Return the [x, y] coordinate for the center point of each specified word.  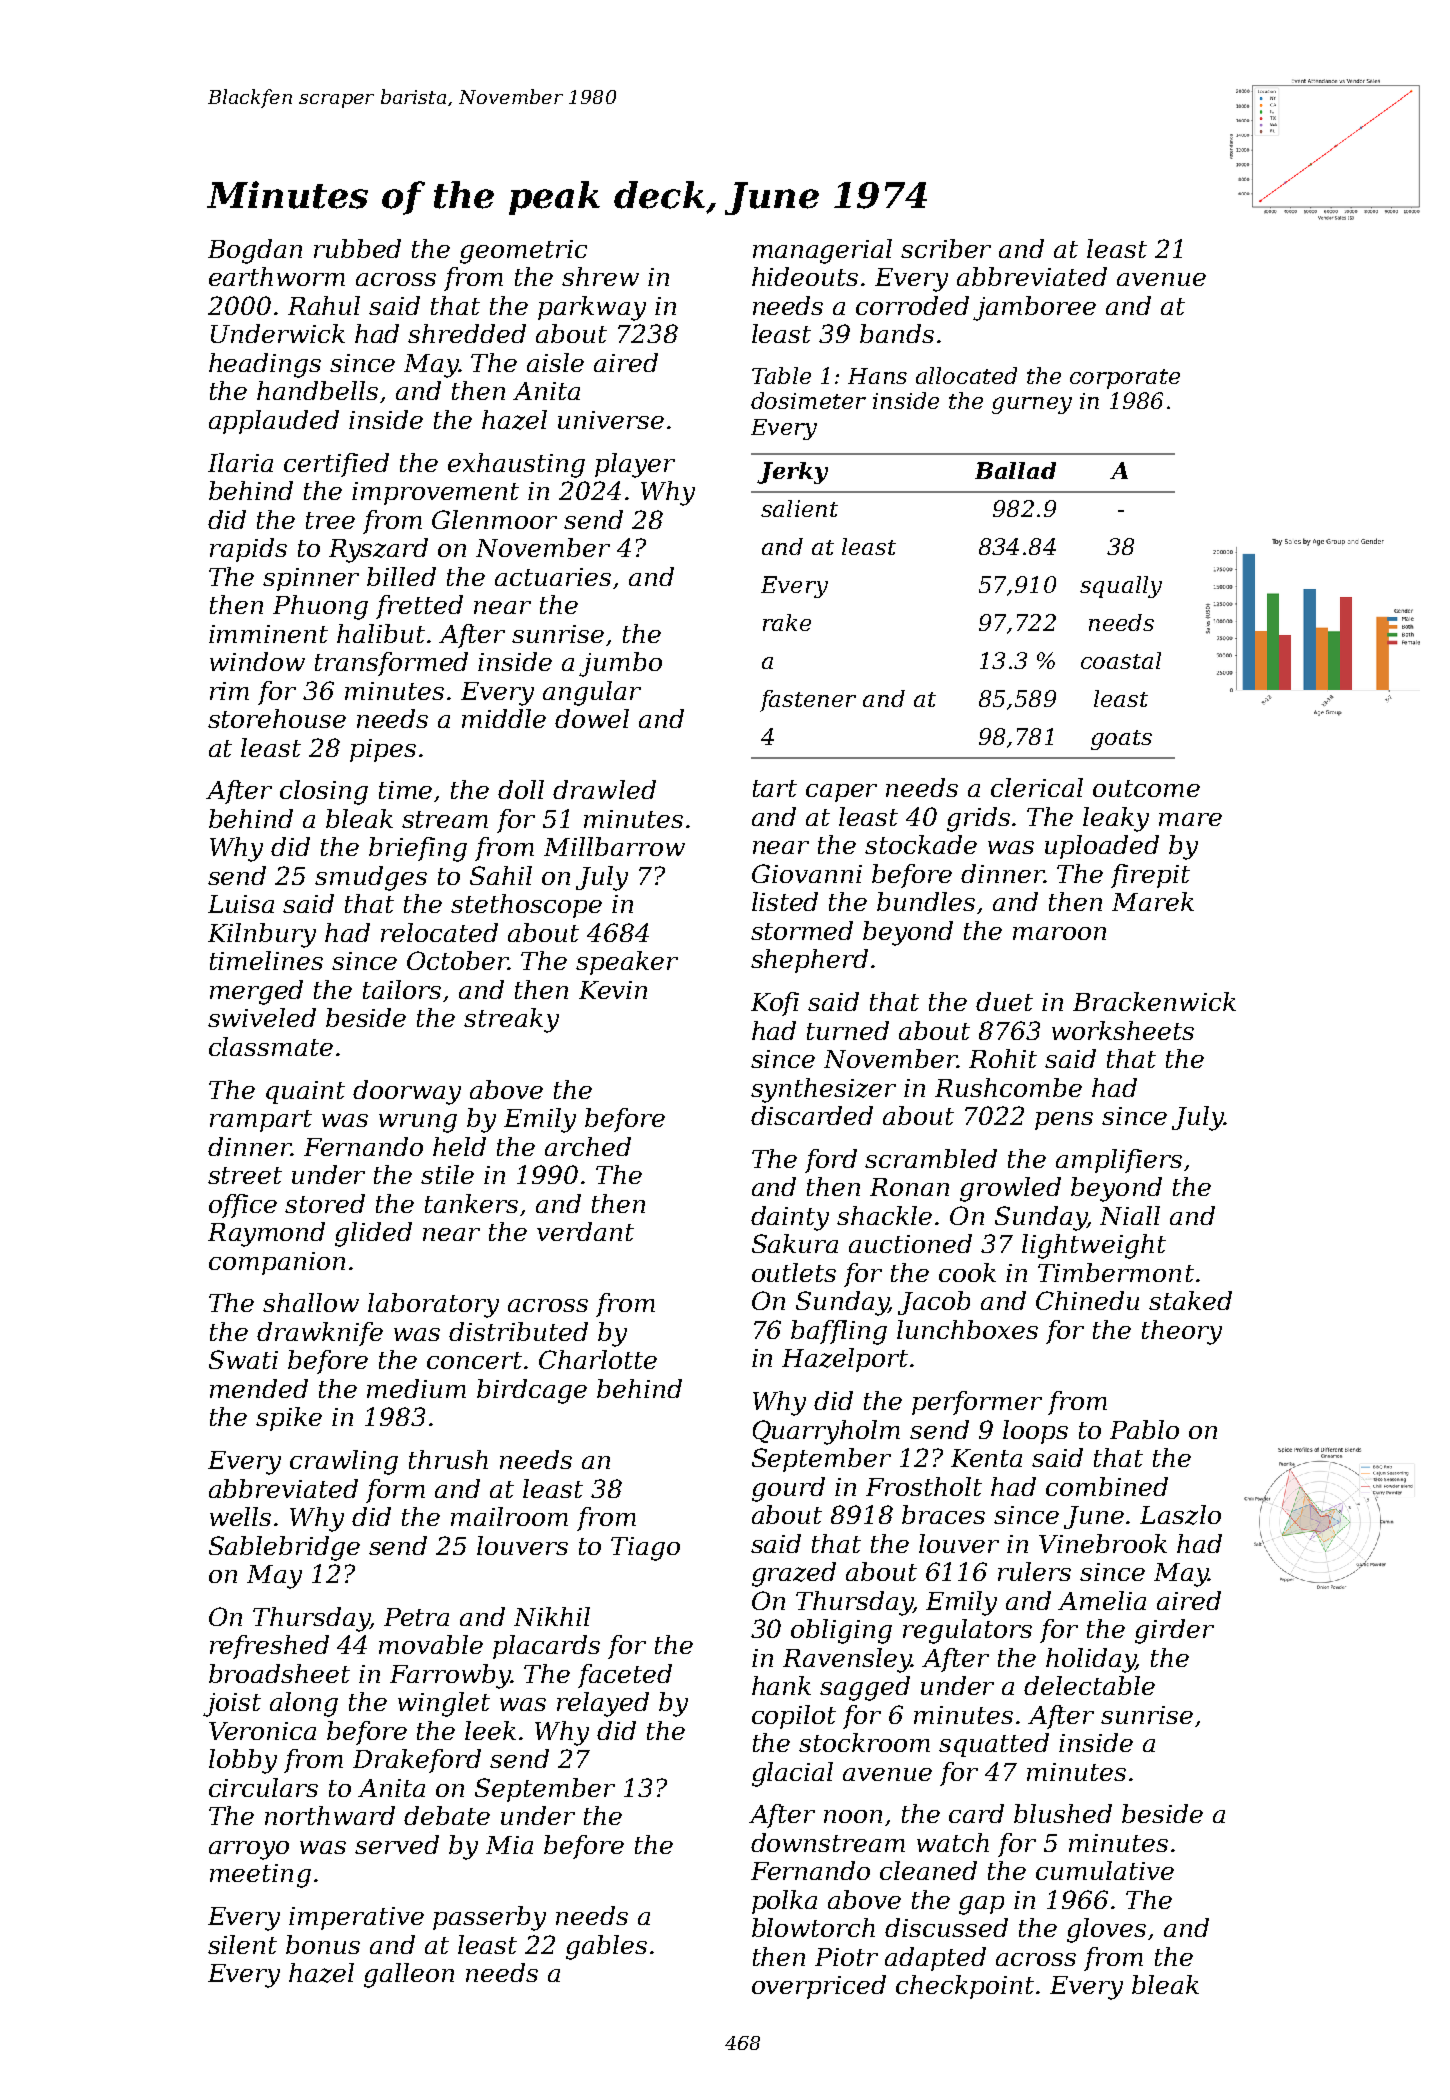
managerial [822, 251]
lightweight [1094, 1246]
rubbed [357, 248]
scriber [946, 248]
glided [373, 1234]
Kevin [613, 990]
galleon [409, 1975]
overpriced [819, 1987]
